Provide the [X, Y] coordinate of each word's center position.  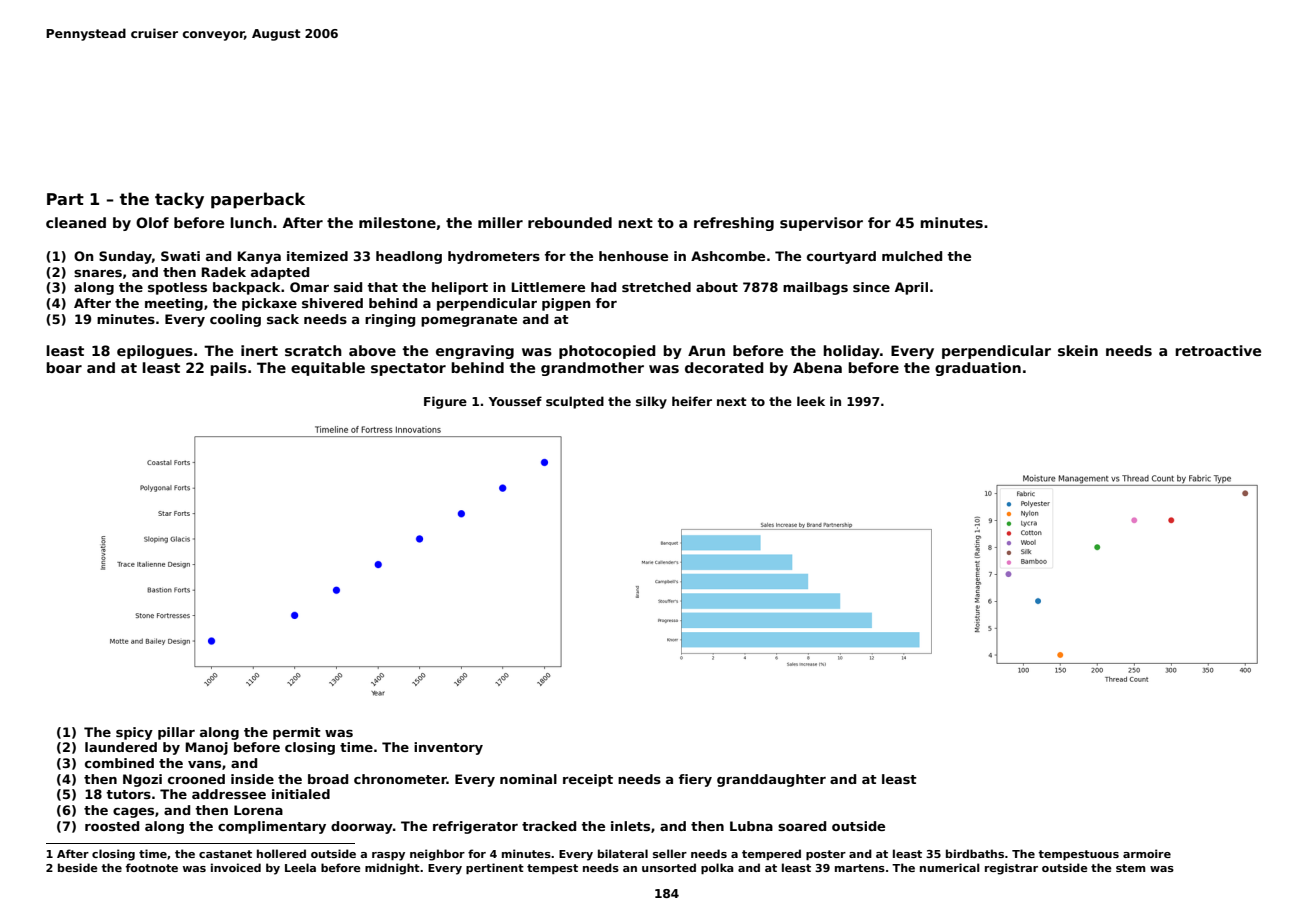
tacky [179, 200]
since [871, 287]
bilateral [623, 853]
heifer [692, 401]
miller [500, 222]
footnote [152, 867]
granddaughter [771, 780]
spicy [134, 733]
